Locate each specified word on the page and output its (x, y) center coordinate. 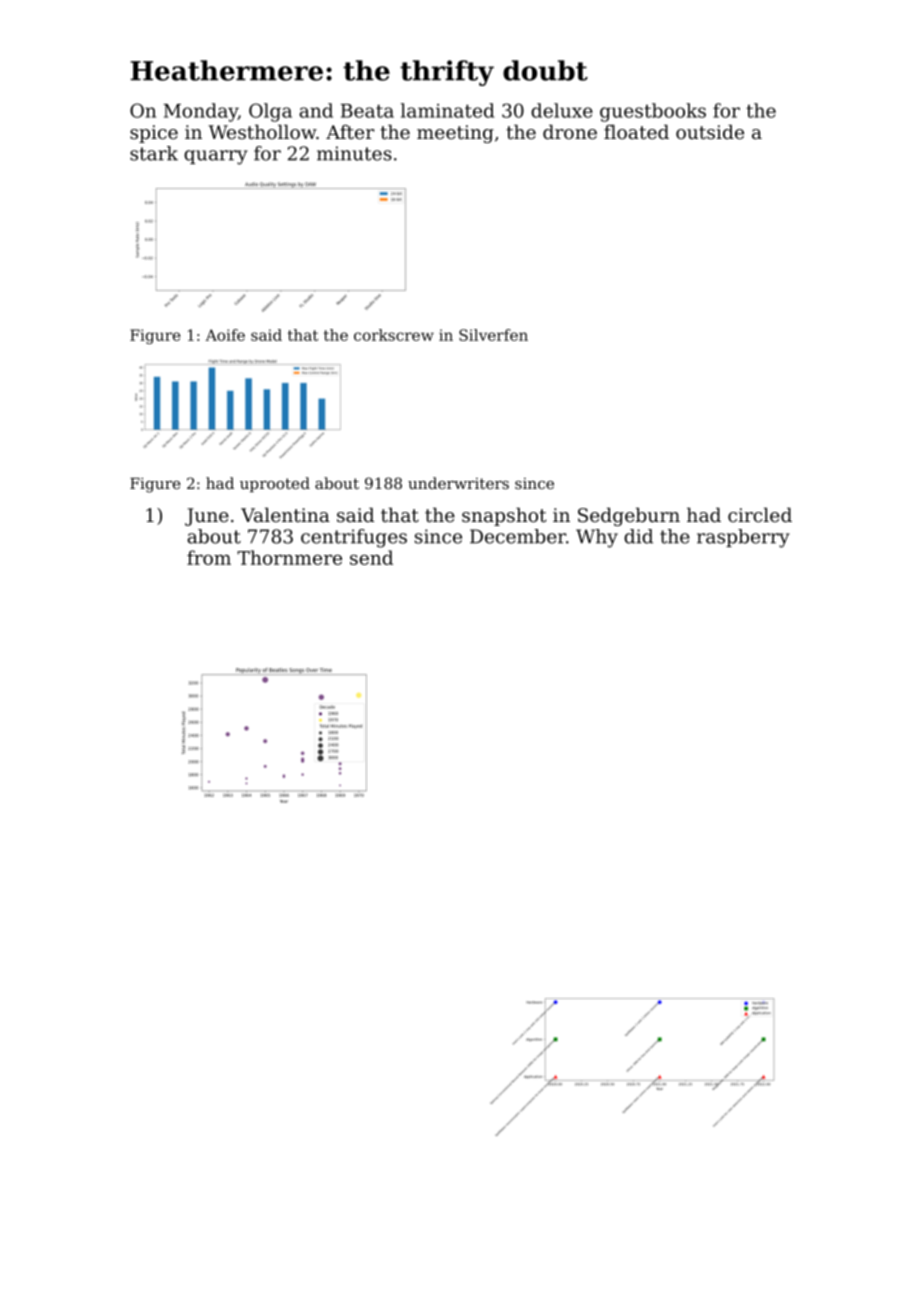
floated (636, 132)
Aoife (225, 335)
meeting (455, 134)
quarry (216, 157)
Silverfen (493, 335)
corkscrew (394, 335)
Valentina (285, 515)
